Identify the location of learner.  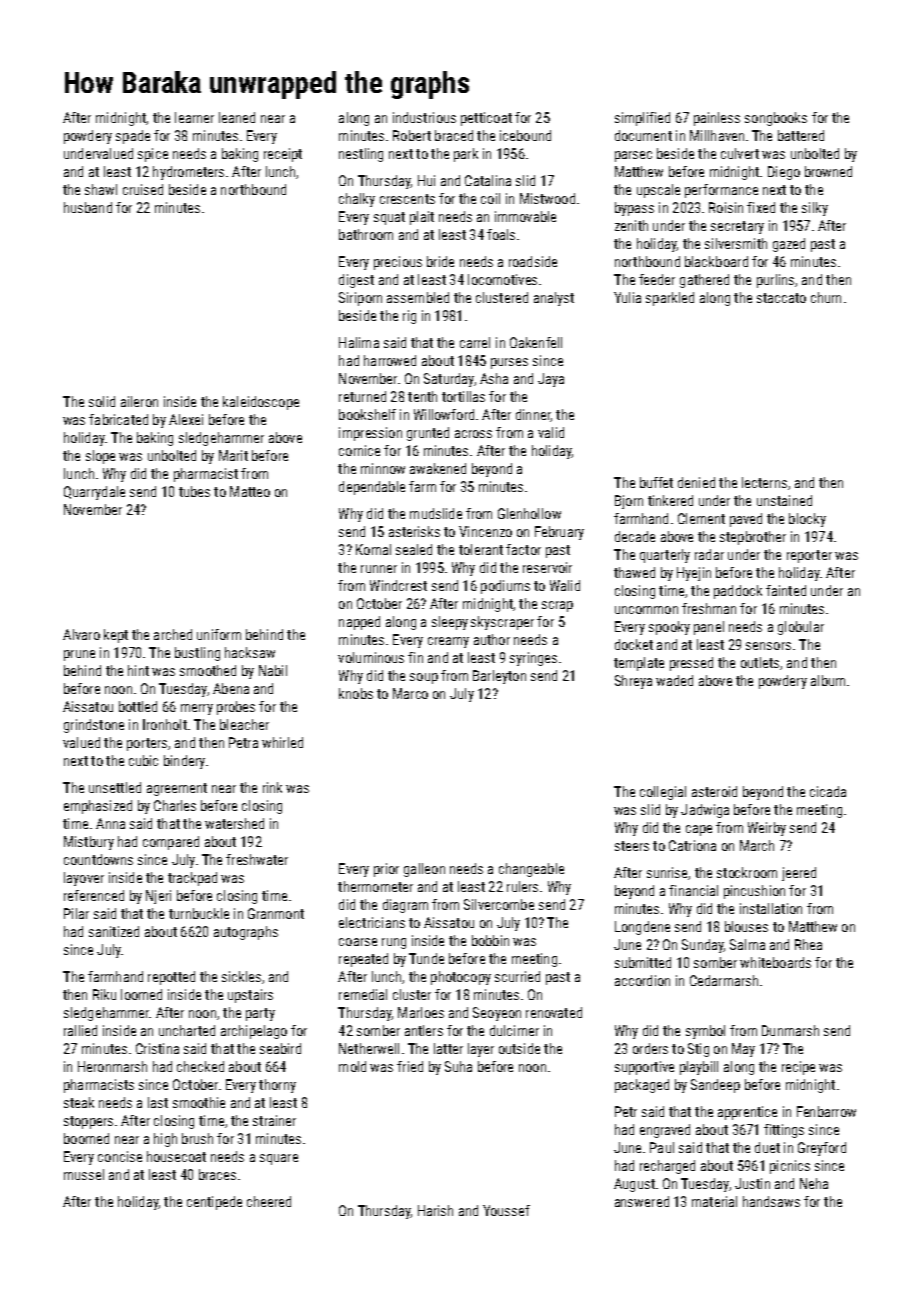
(194, 117).
